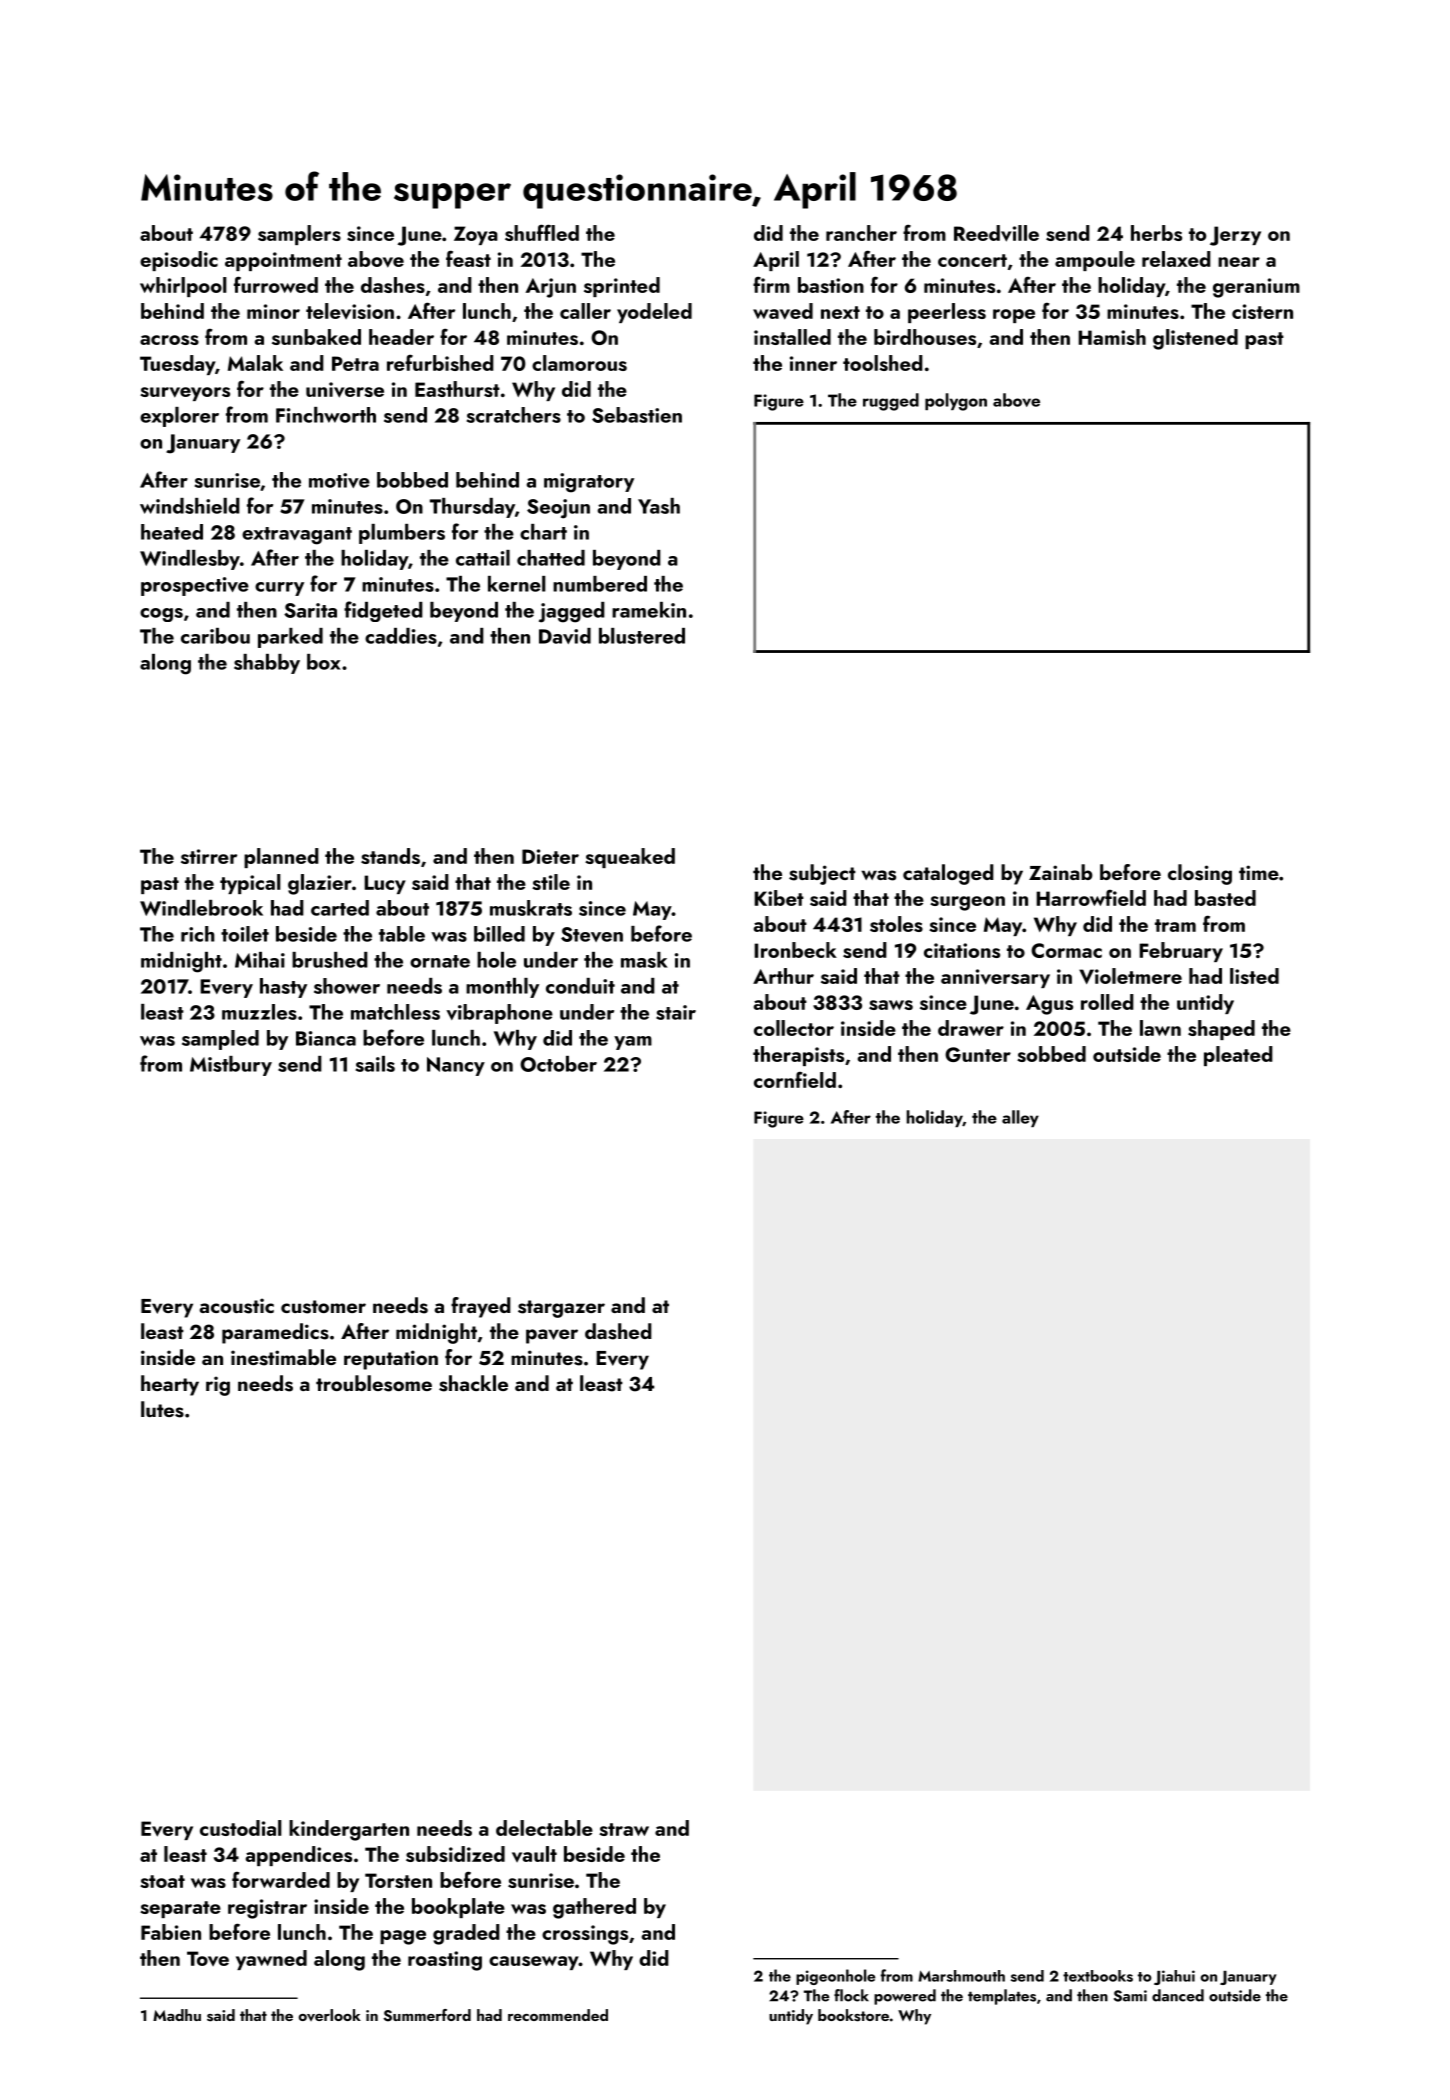 The height and width of the page is (2100, 1450). I want to click on Madhu, so click(177, 2015).
